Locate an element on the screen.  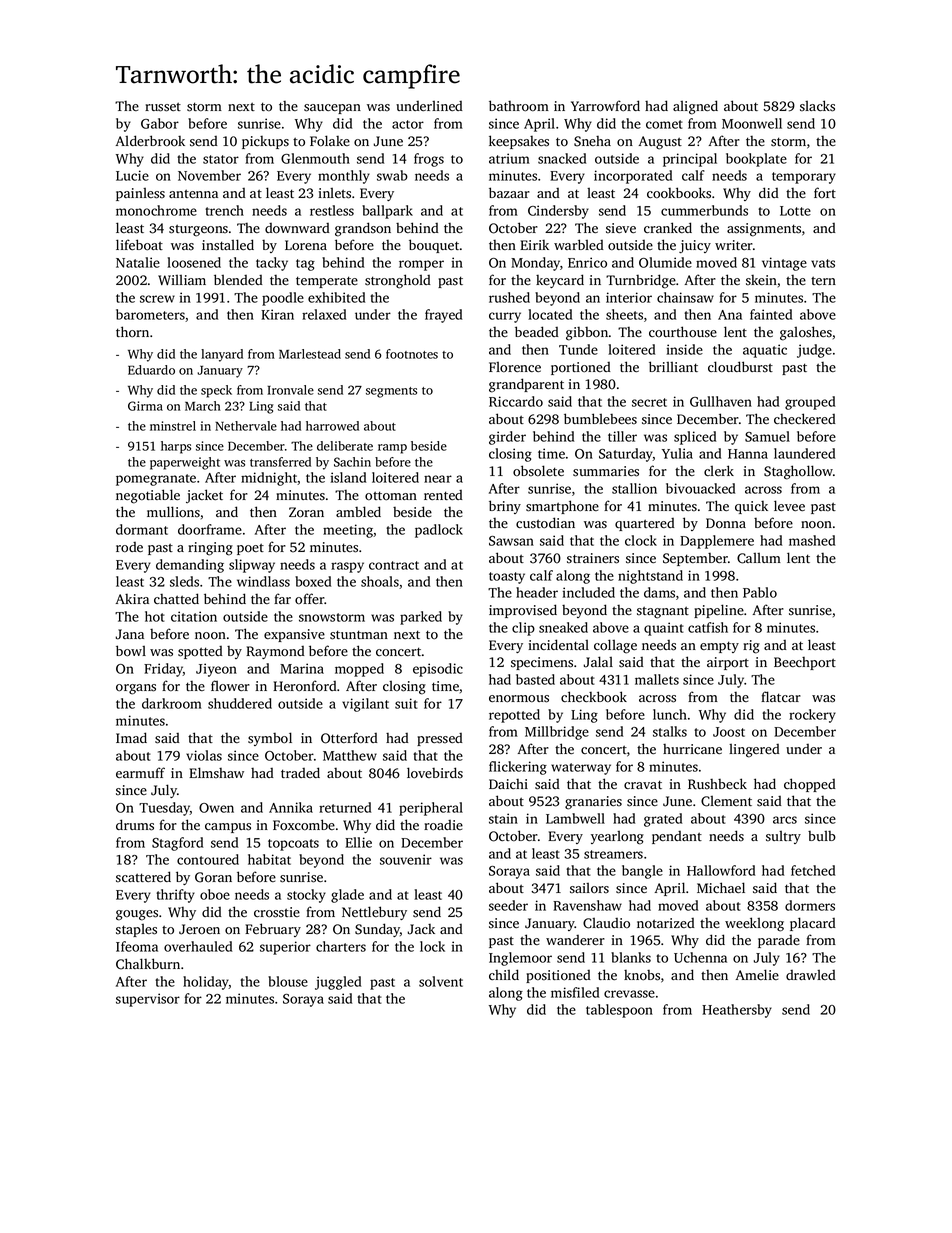
Girma is located at coordinates (145, 406).
